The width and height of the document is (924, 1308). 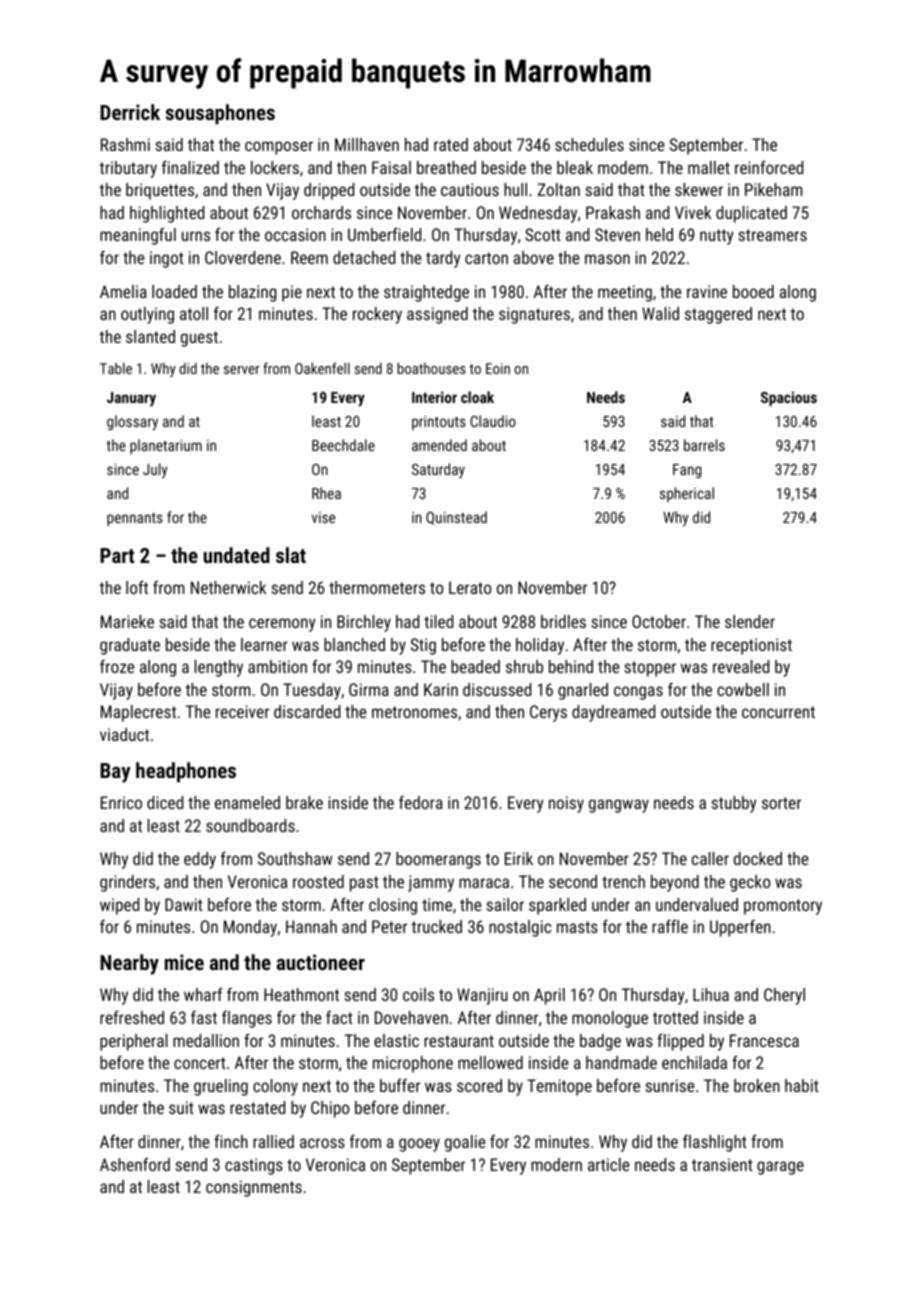 What do you see at coordinates (228, 587) in the document?
I see `Netherwick` at bounding box center [228, 587].
